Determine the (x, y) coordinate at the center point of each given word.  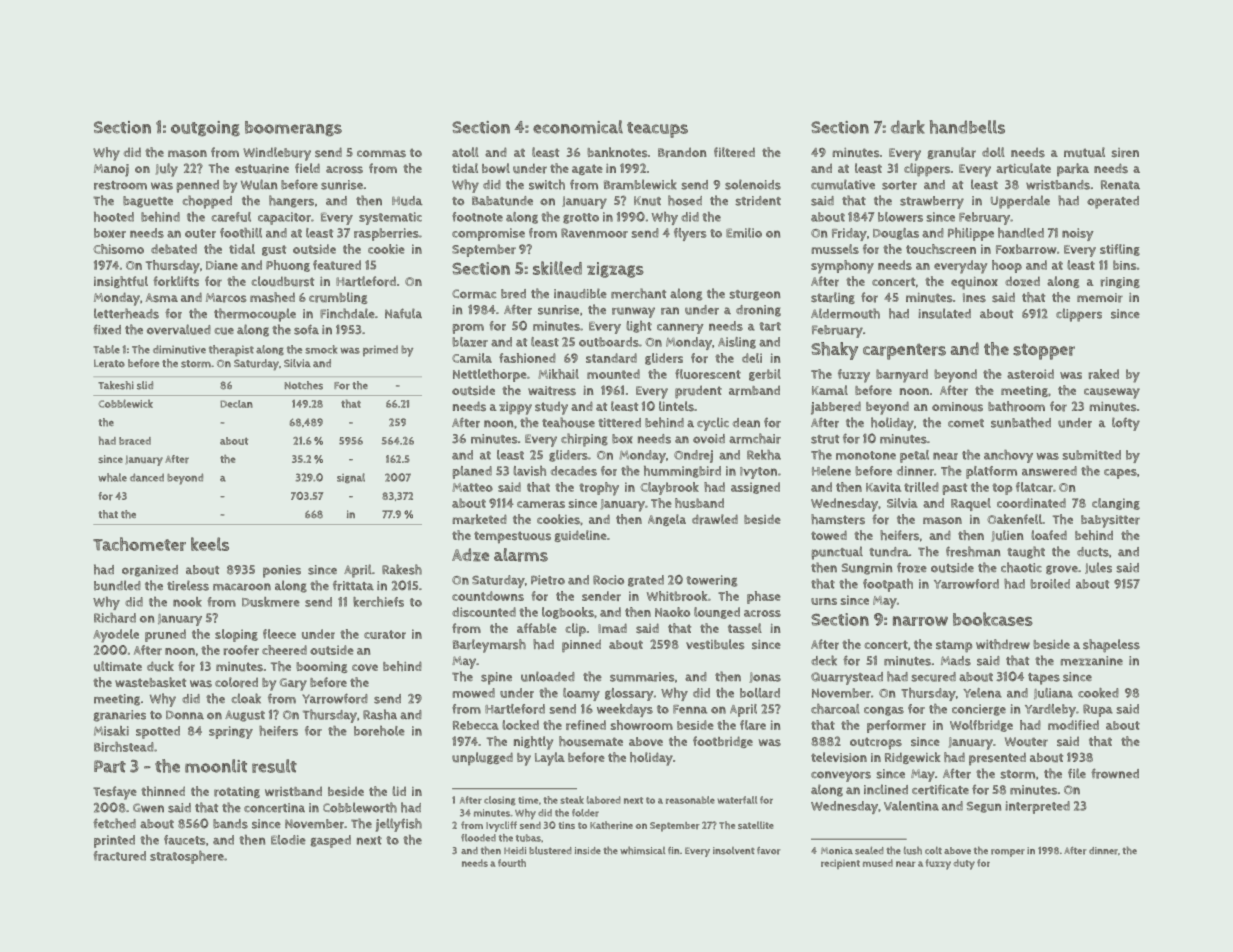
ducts (1093, 552)
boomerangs (293, 129)
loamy (581, 694)
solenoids (753, 184)
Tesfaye (115, 793)
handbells (967, 127)
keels (210, 544)
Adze (470, 555)
